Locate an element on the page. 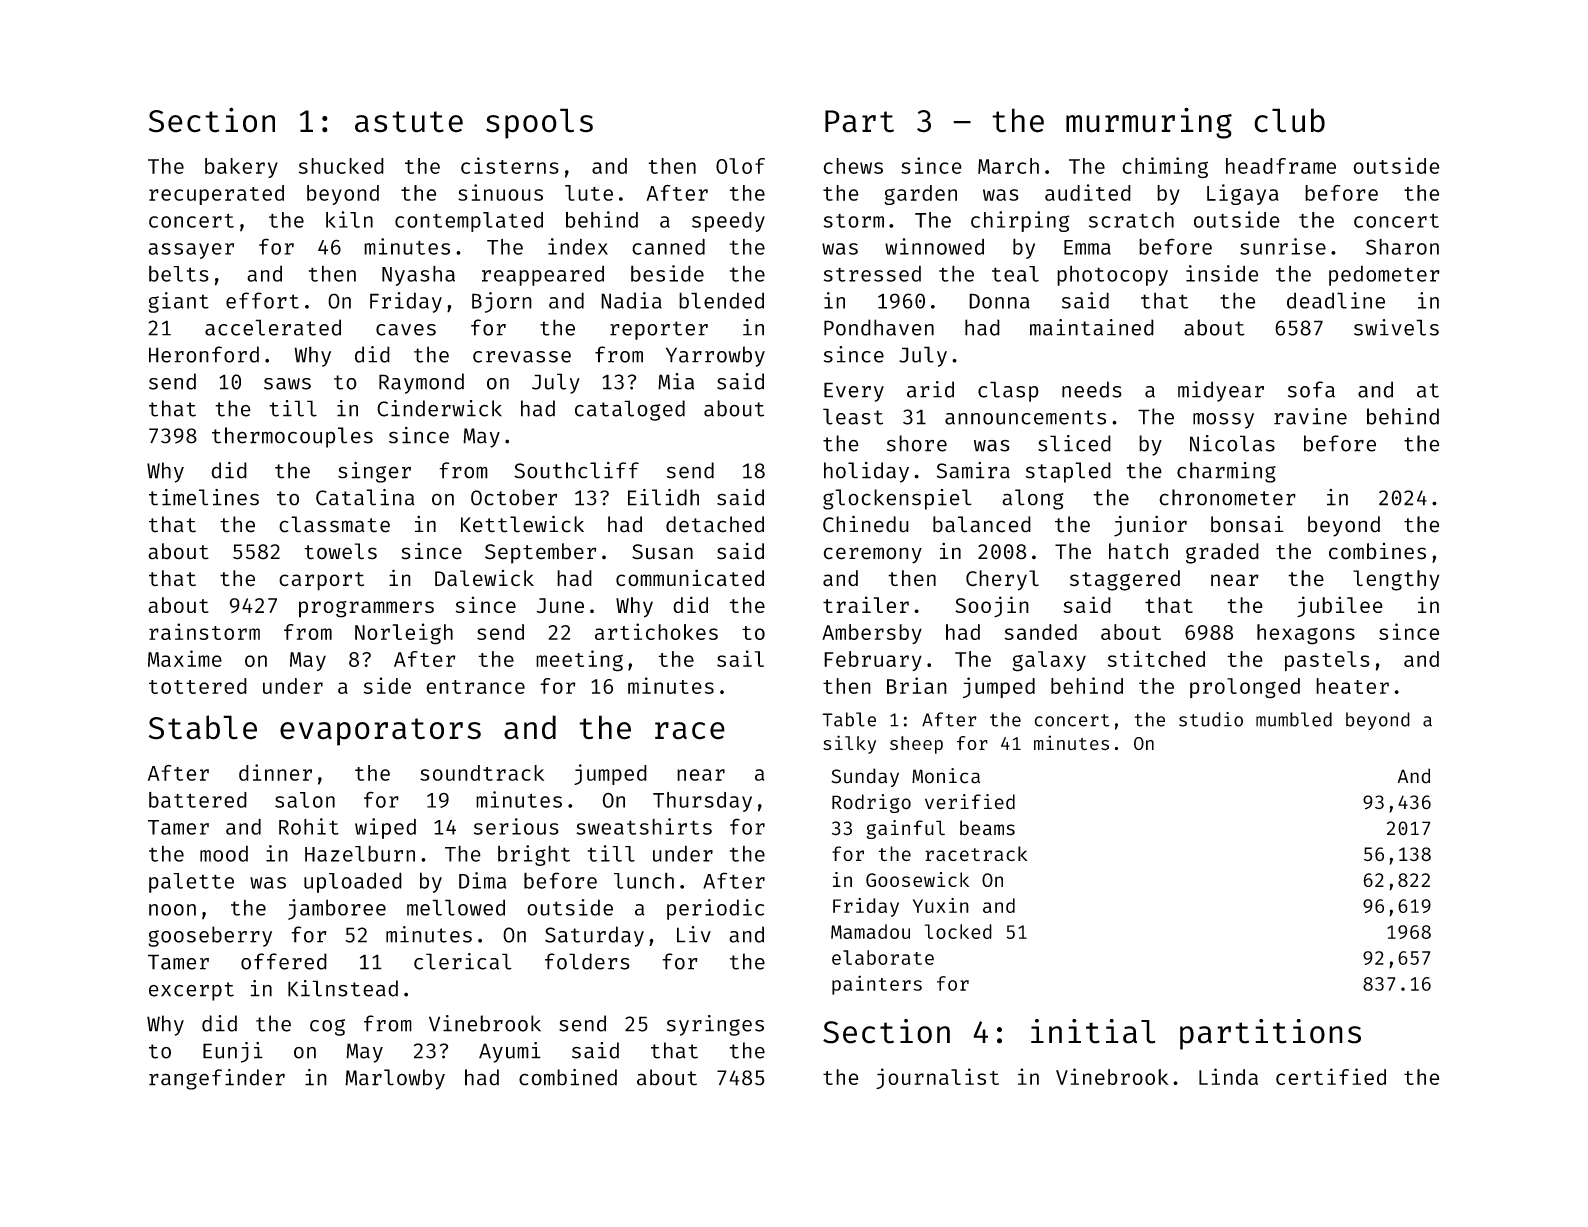 The image size is (1588, 1227). locked is located at coordinates (958, 931).
